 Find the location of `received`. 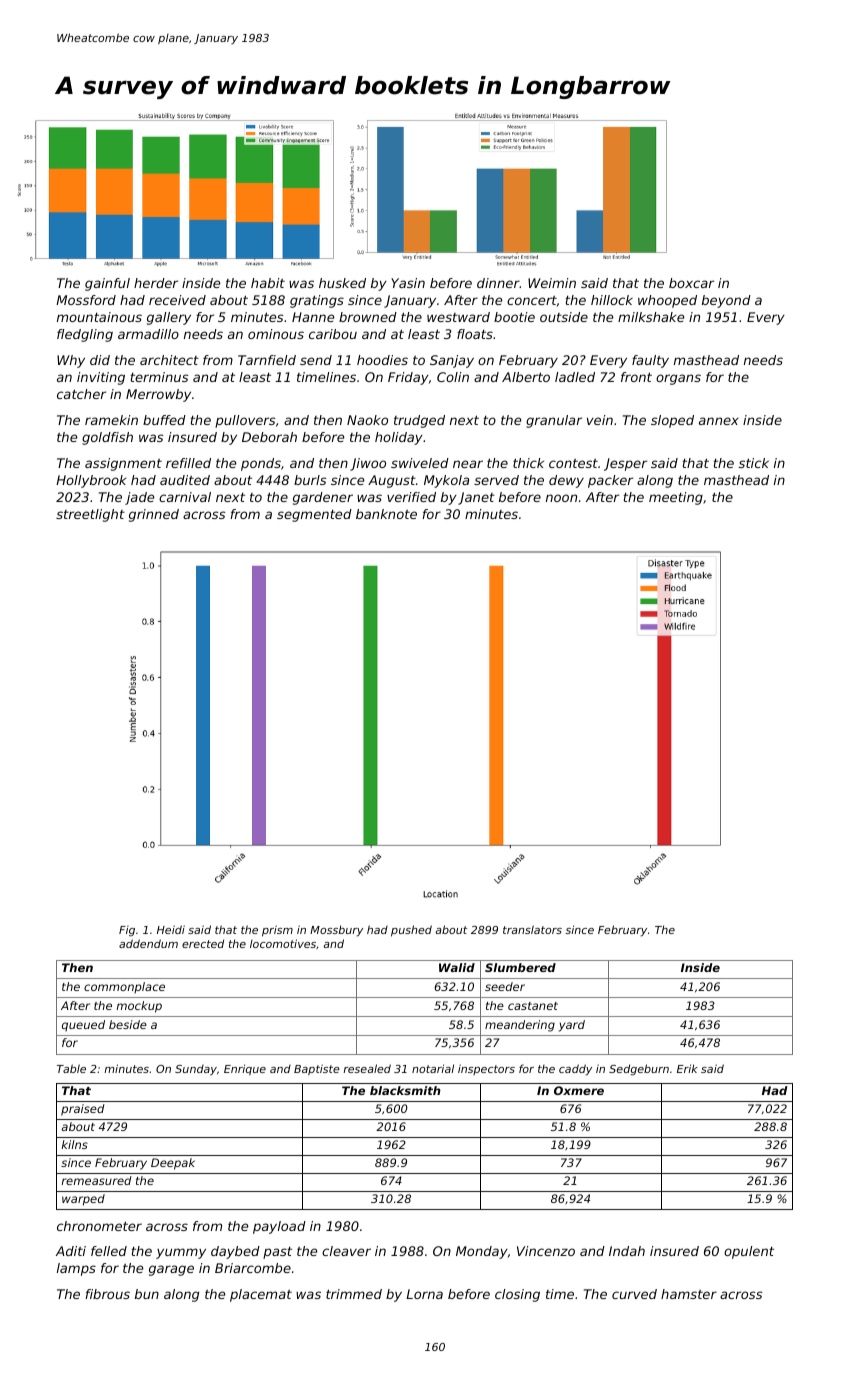

received is located at coordinates (177, 300).
